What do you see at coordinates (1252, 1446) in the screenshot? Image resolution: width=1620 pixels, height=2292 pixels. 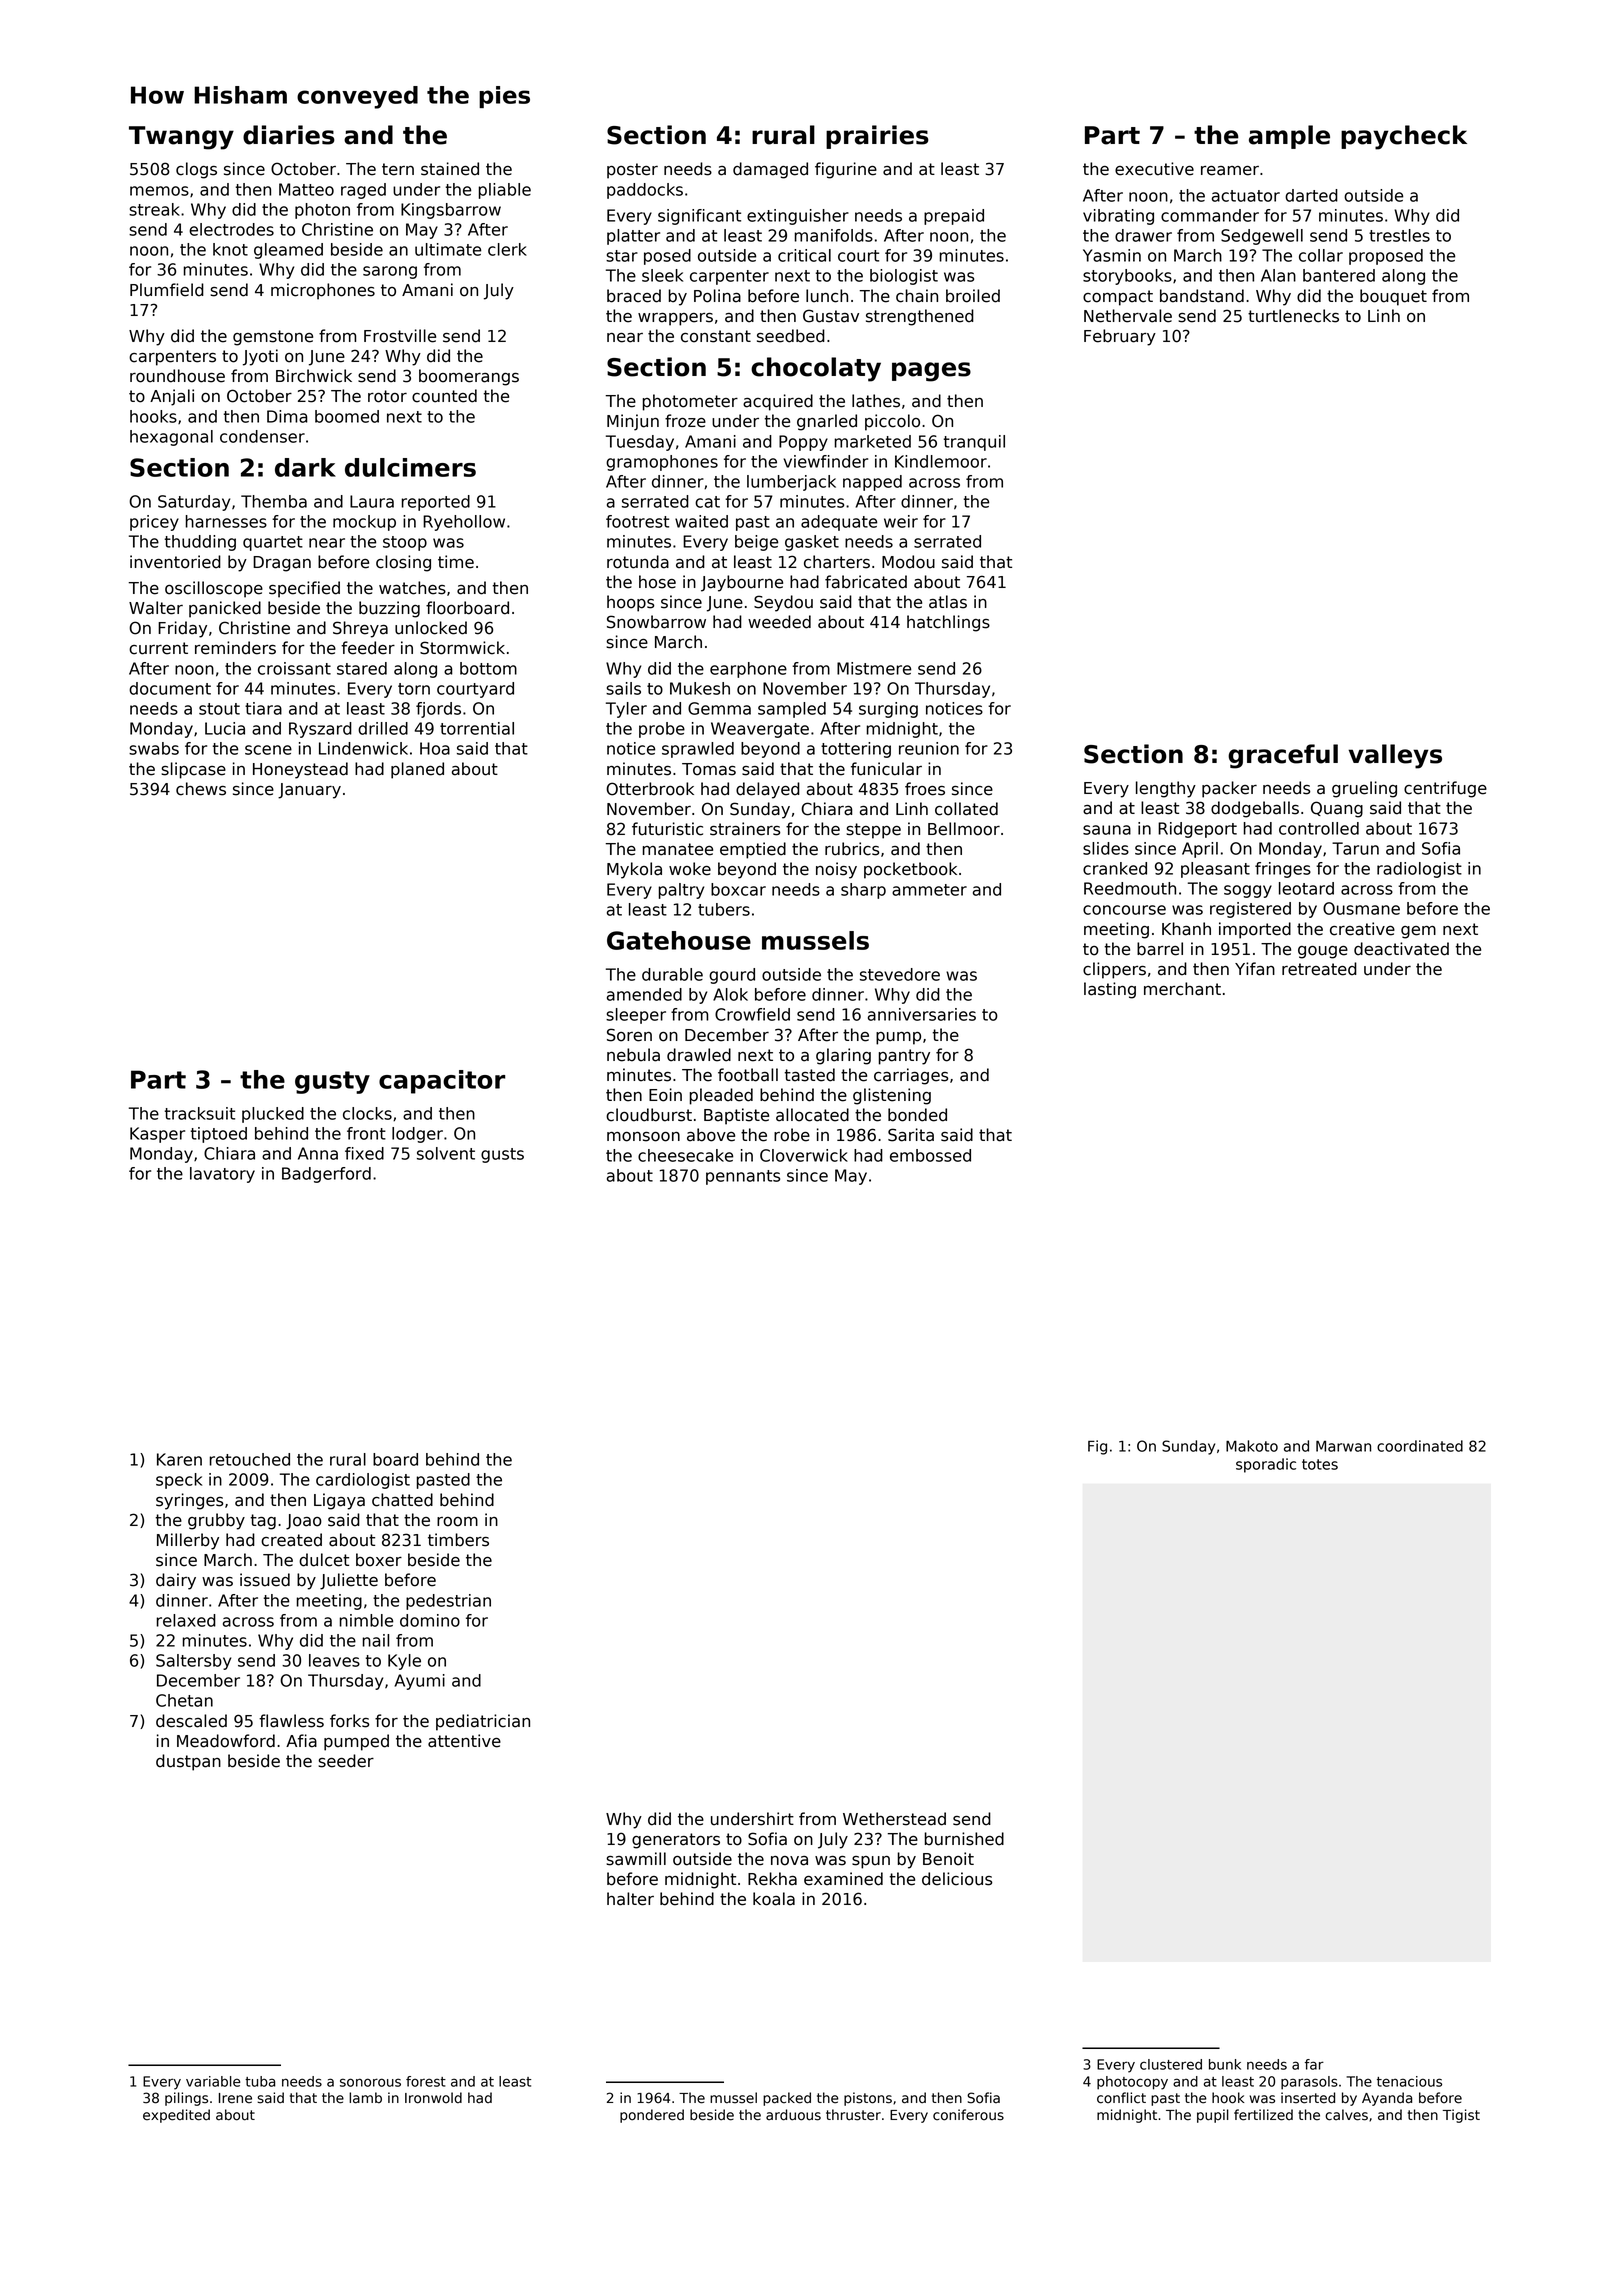 I see `Makoto` at bounding box center [1252, 1446].
